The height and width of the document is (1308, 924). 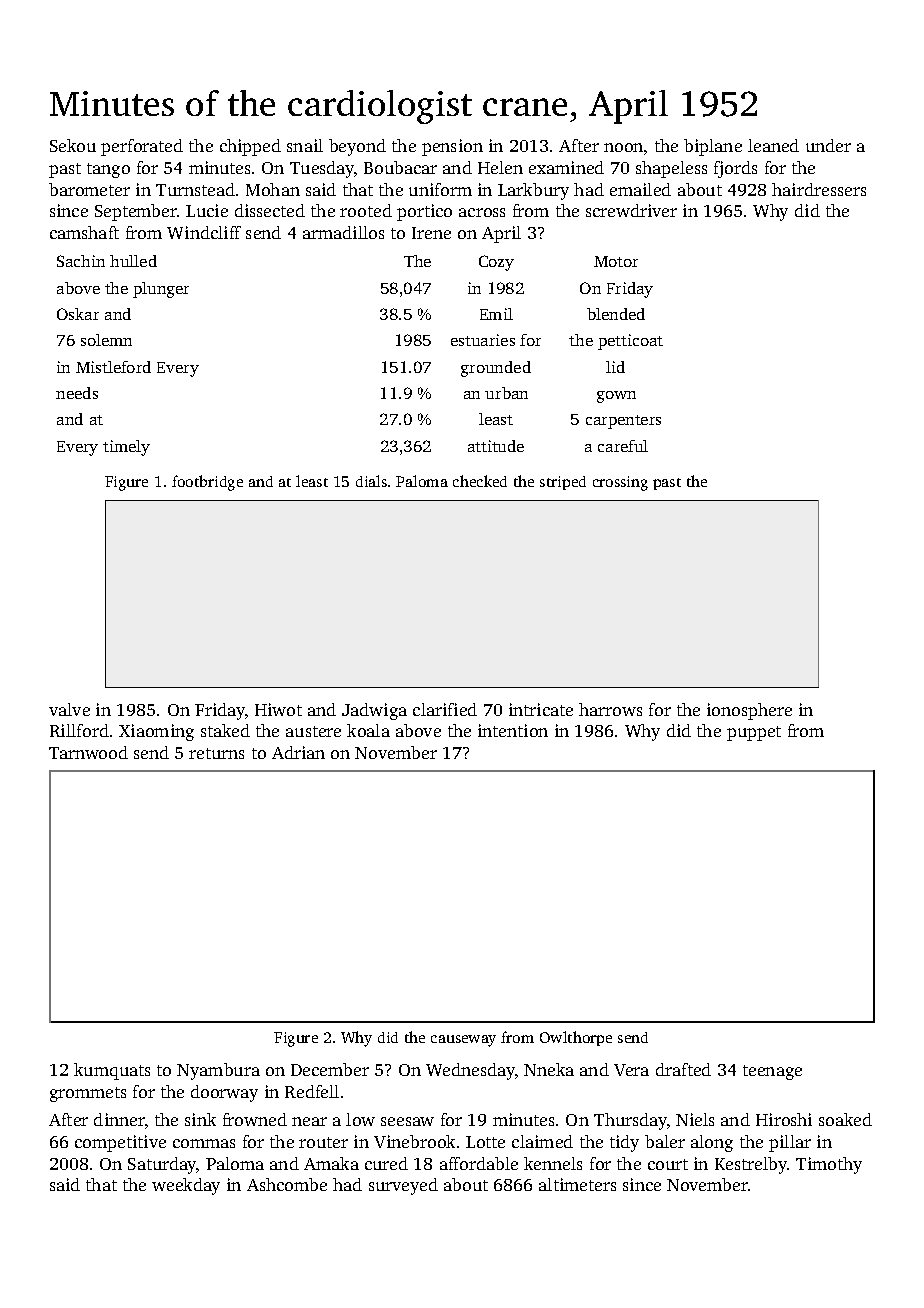 What do you see at coordinates (577, 1184) in the document?
I see `altimeters` at bounding box center [577, 1184].
